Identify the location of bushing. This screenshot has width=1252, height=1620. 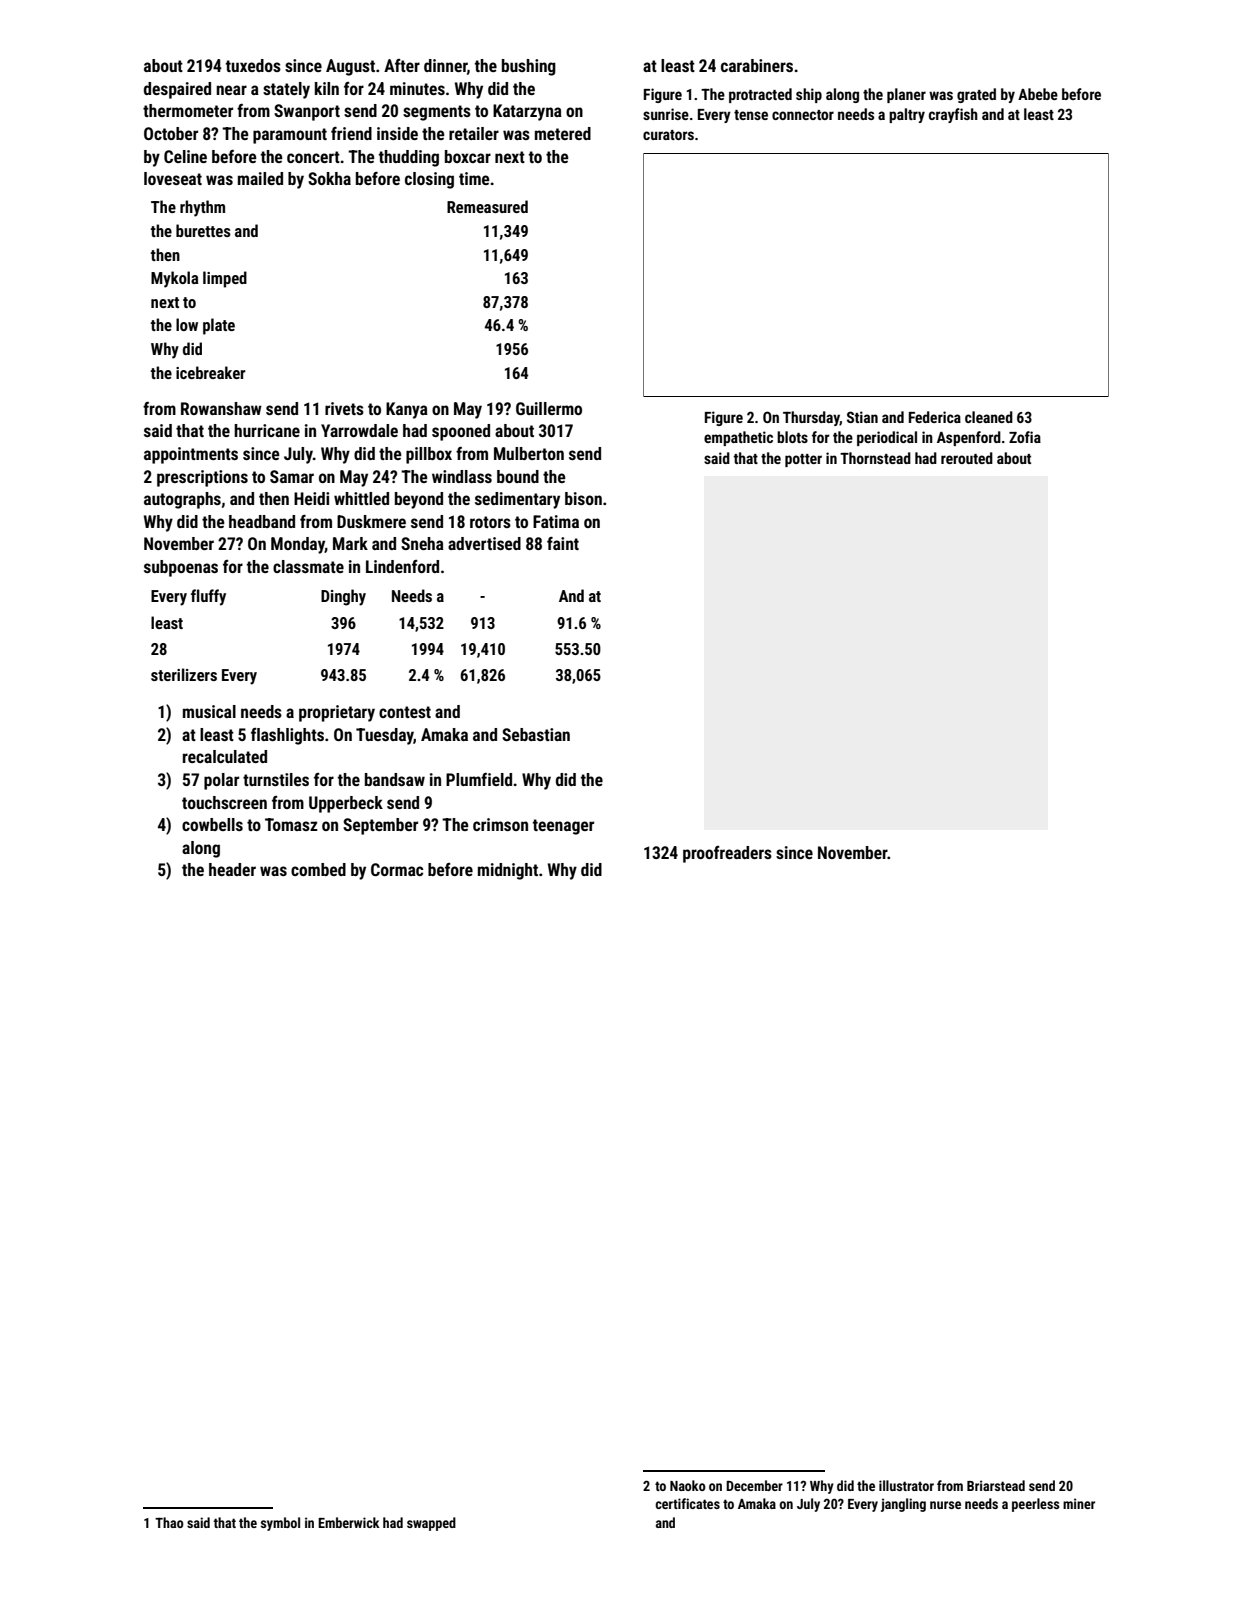
(529, 67).
